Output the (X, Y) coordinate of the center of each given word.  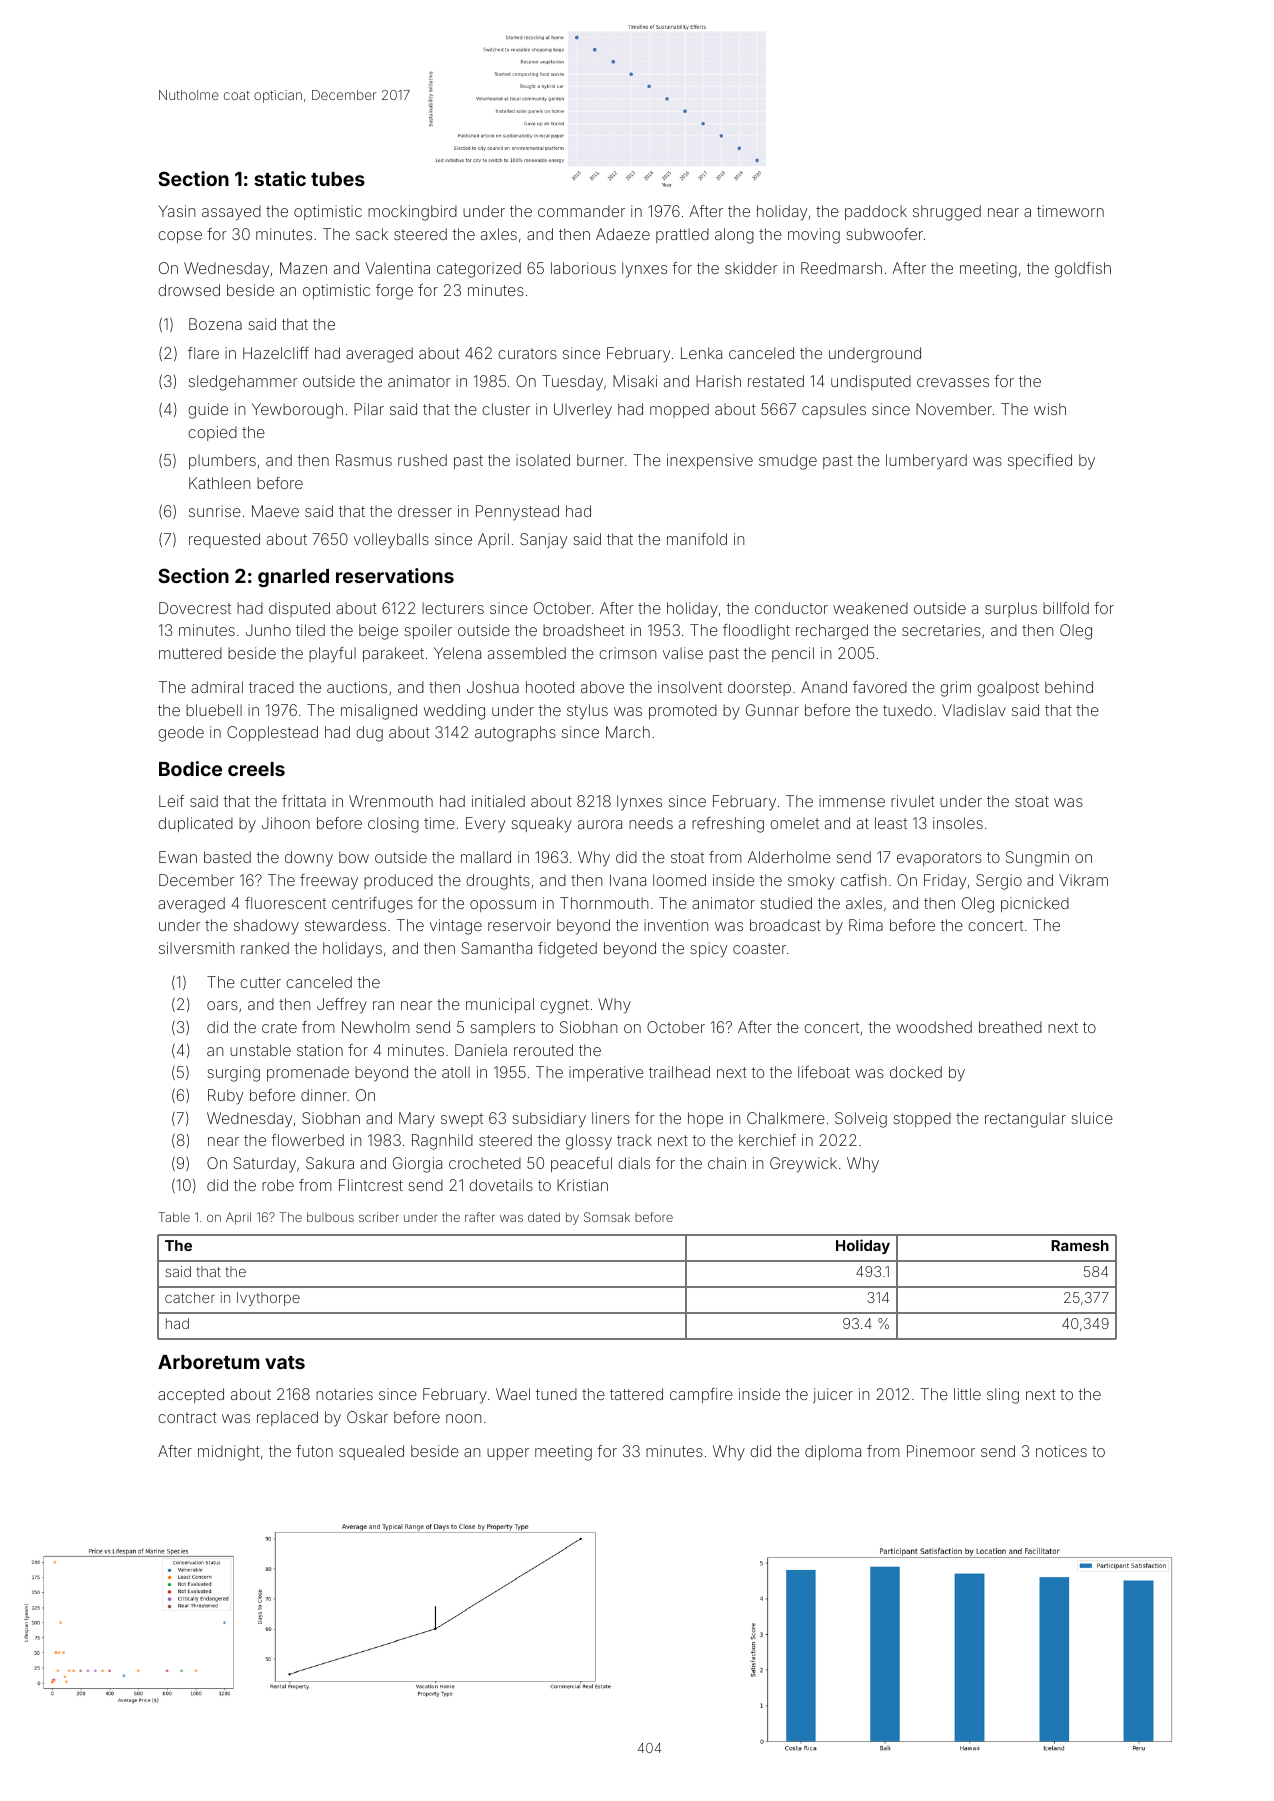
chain (727, 1163)
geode (181, 734)
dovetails (501, 1185)
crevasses (953, 382)
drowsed (189, 290)
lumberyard (926, 462)
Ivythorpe (268, 1299)
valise (683, 653)
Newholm (376, 1027)
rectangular (1025, 1120)
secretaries (941, 630)
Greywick (803, 1165)
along (734, 236)
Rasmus (364, 460)
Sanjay (543, 541)
